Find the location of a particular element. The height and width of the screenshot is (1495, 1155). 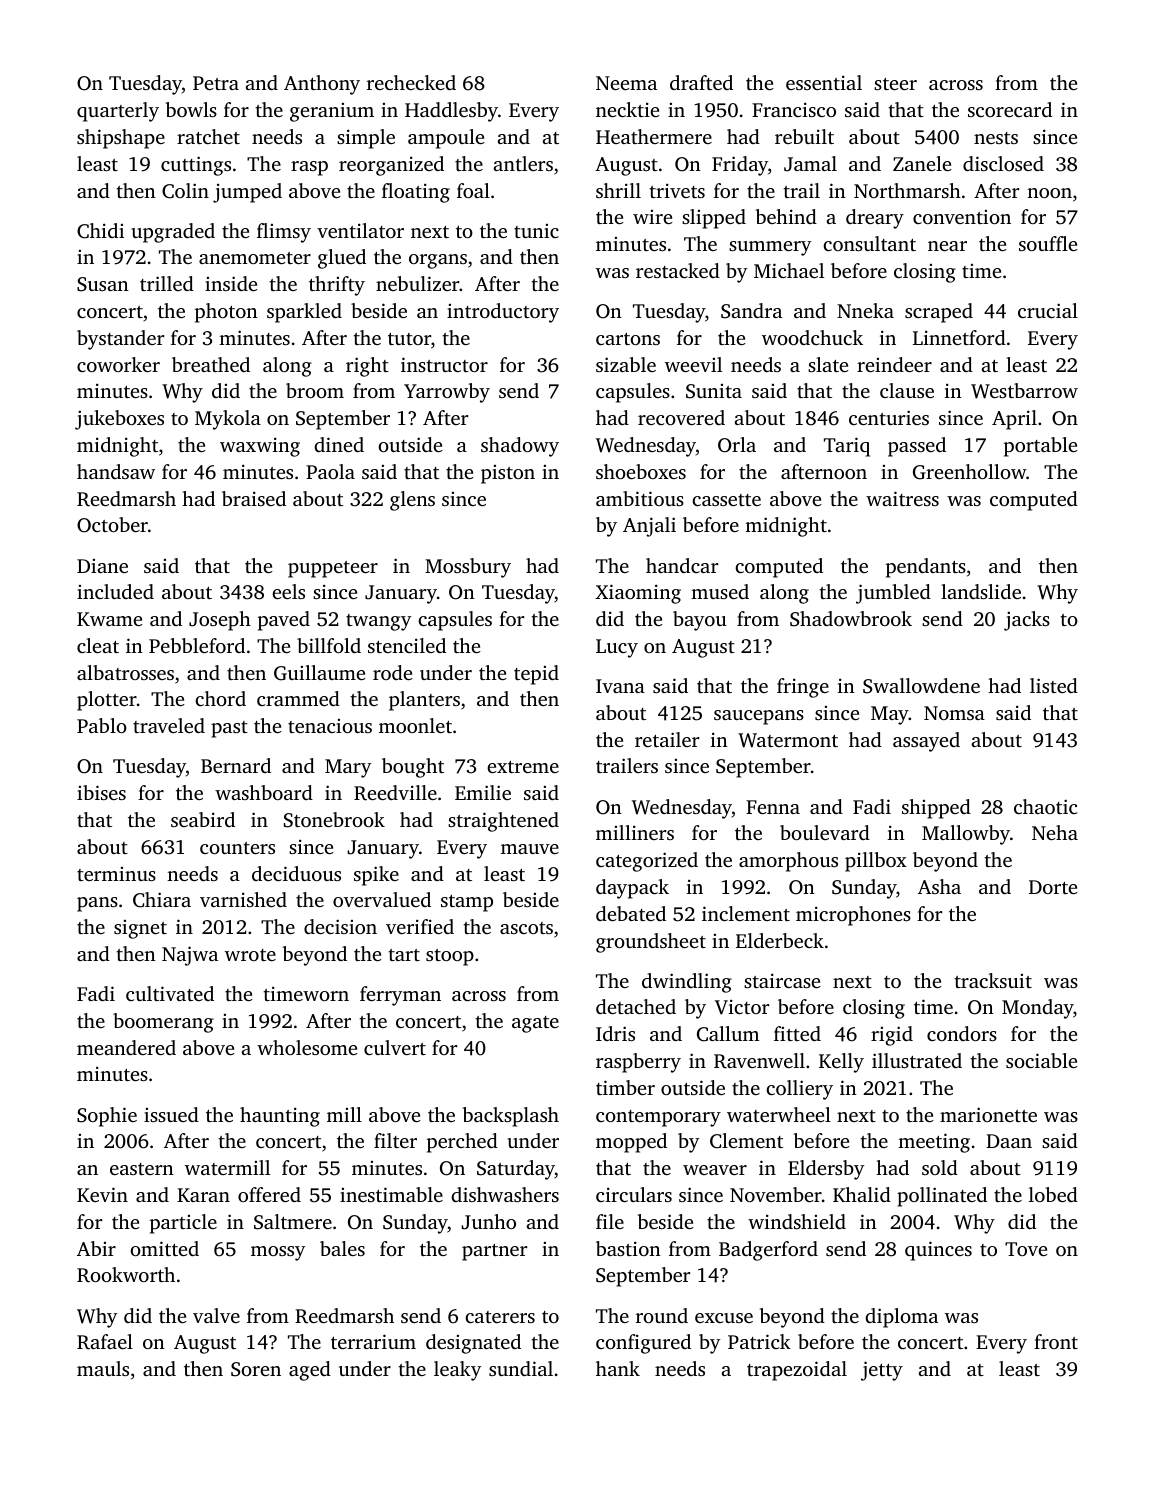

colliery is located at coordinates (799, 1090).
